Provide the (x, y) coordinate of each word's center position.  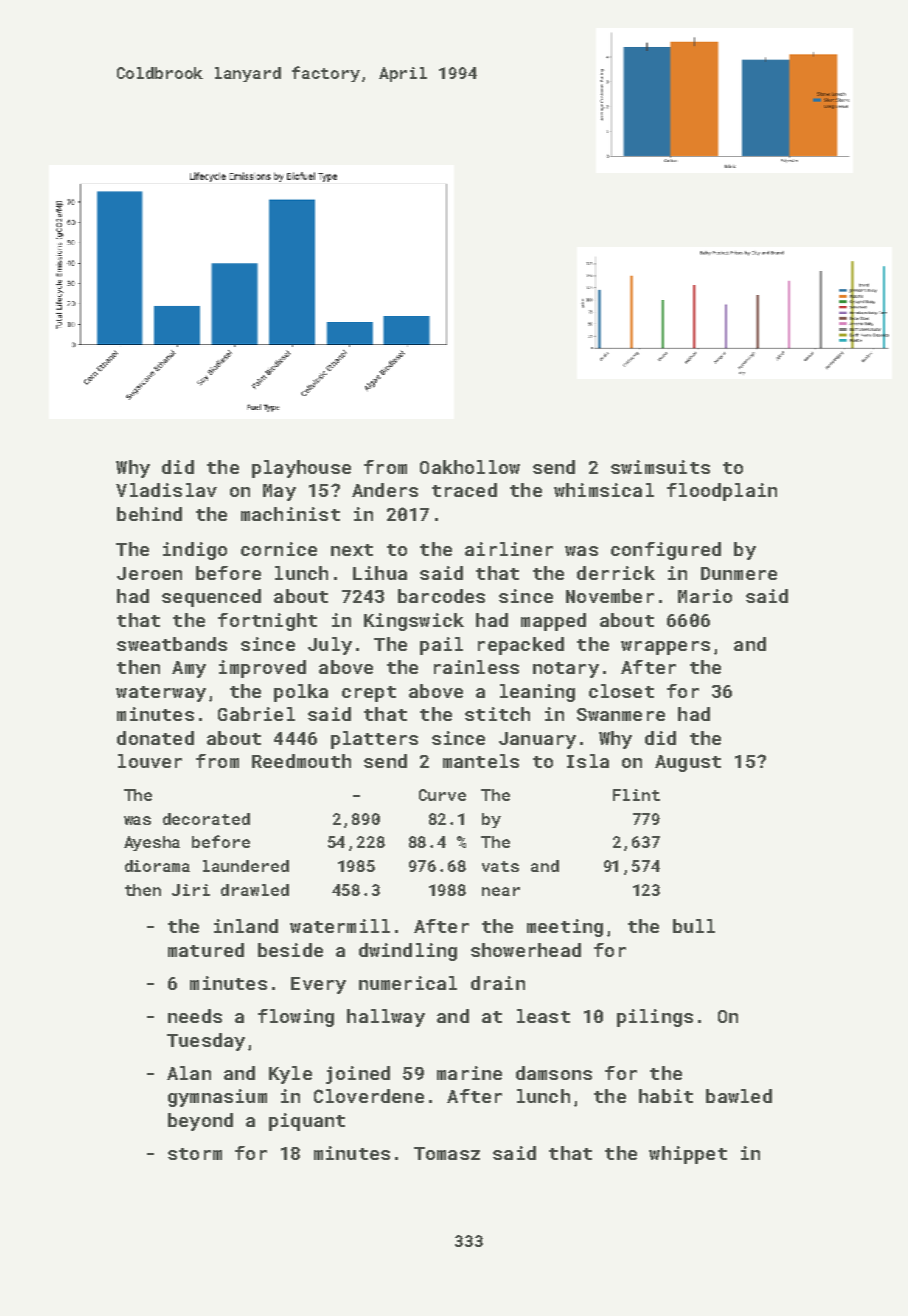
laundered (246, 866)
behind (149, 514)
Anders (385, 490)
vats (500, 866)
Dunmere (739, 573)
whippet (688, 1155)
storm (195, 1154)
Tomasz (447, 1153)
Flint (636, 795)
